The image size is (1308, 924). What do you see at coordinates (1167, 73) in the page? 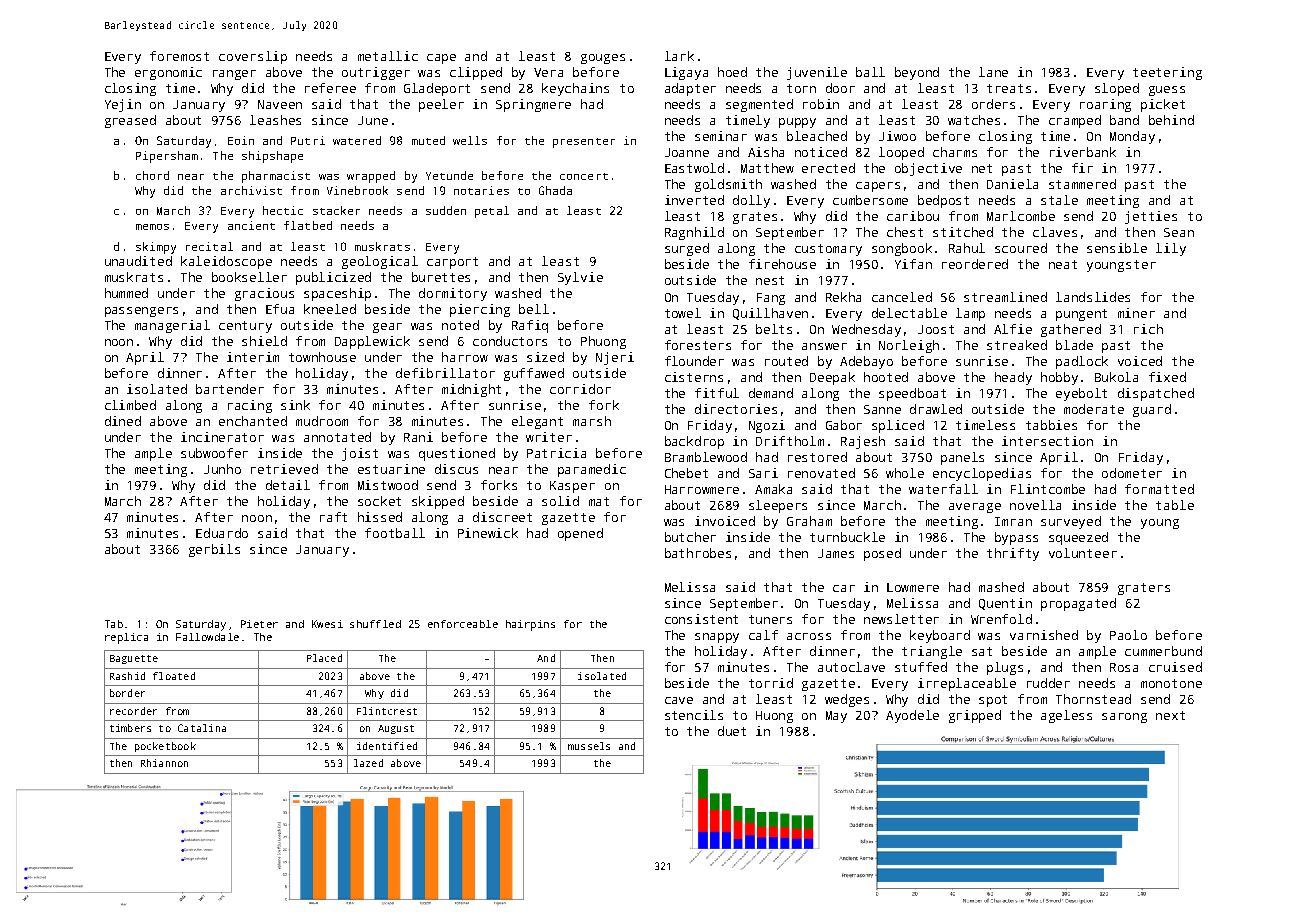
I see `teetering` at bounding box center [1167, 73].
